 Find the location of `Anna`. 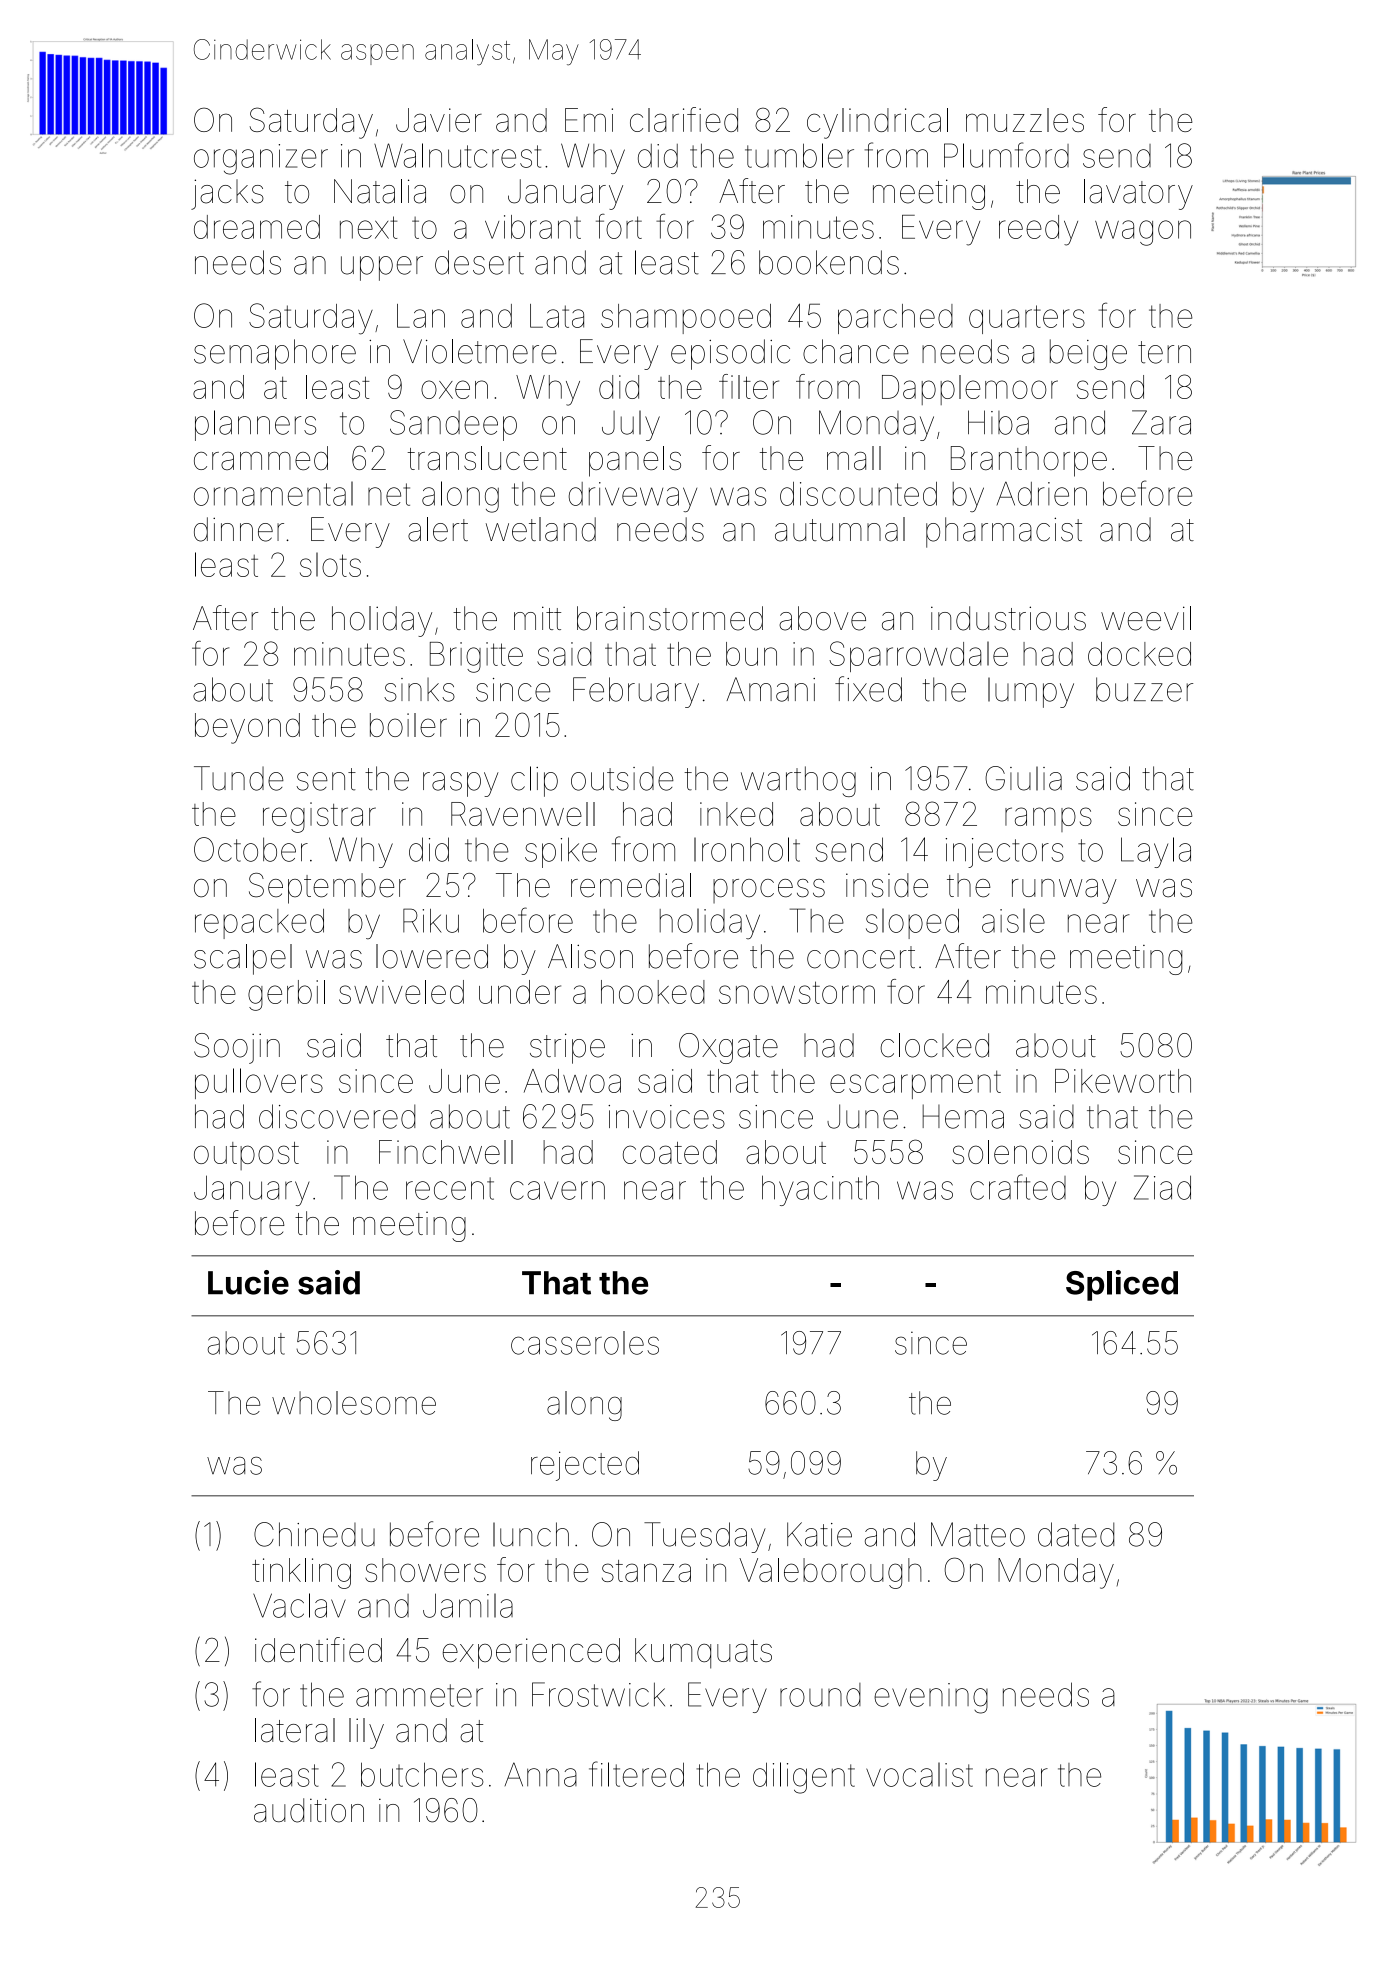

Anna is located at coordinates (541, 1774).
